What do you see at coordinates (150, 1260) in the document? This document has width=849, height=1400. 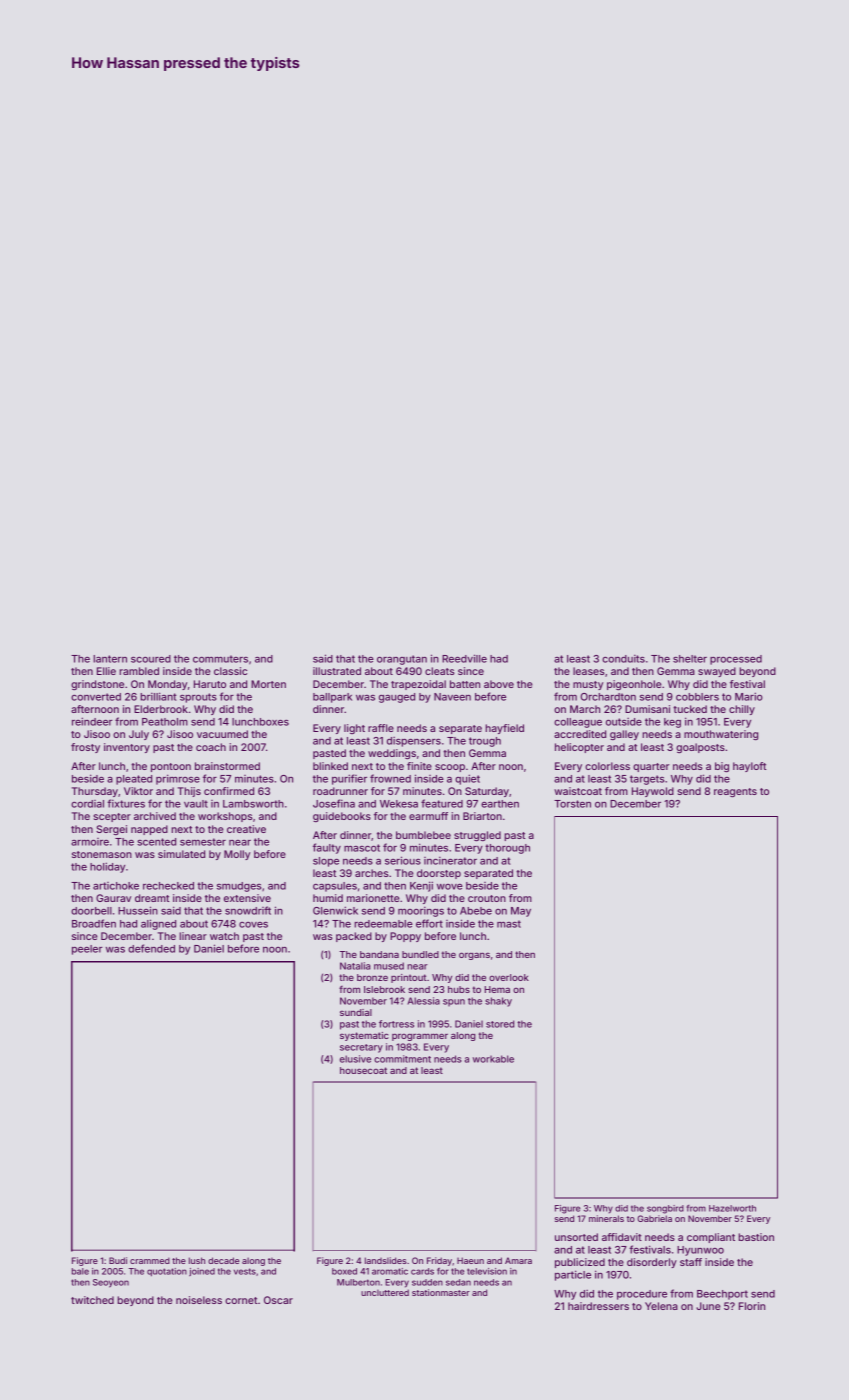 I see `crammed` at bounding box center [150, 1260].
